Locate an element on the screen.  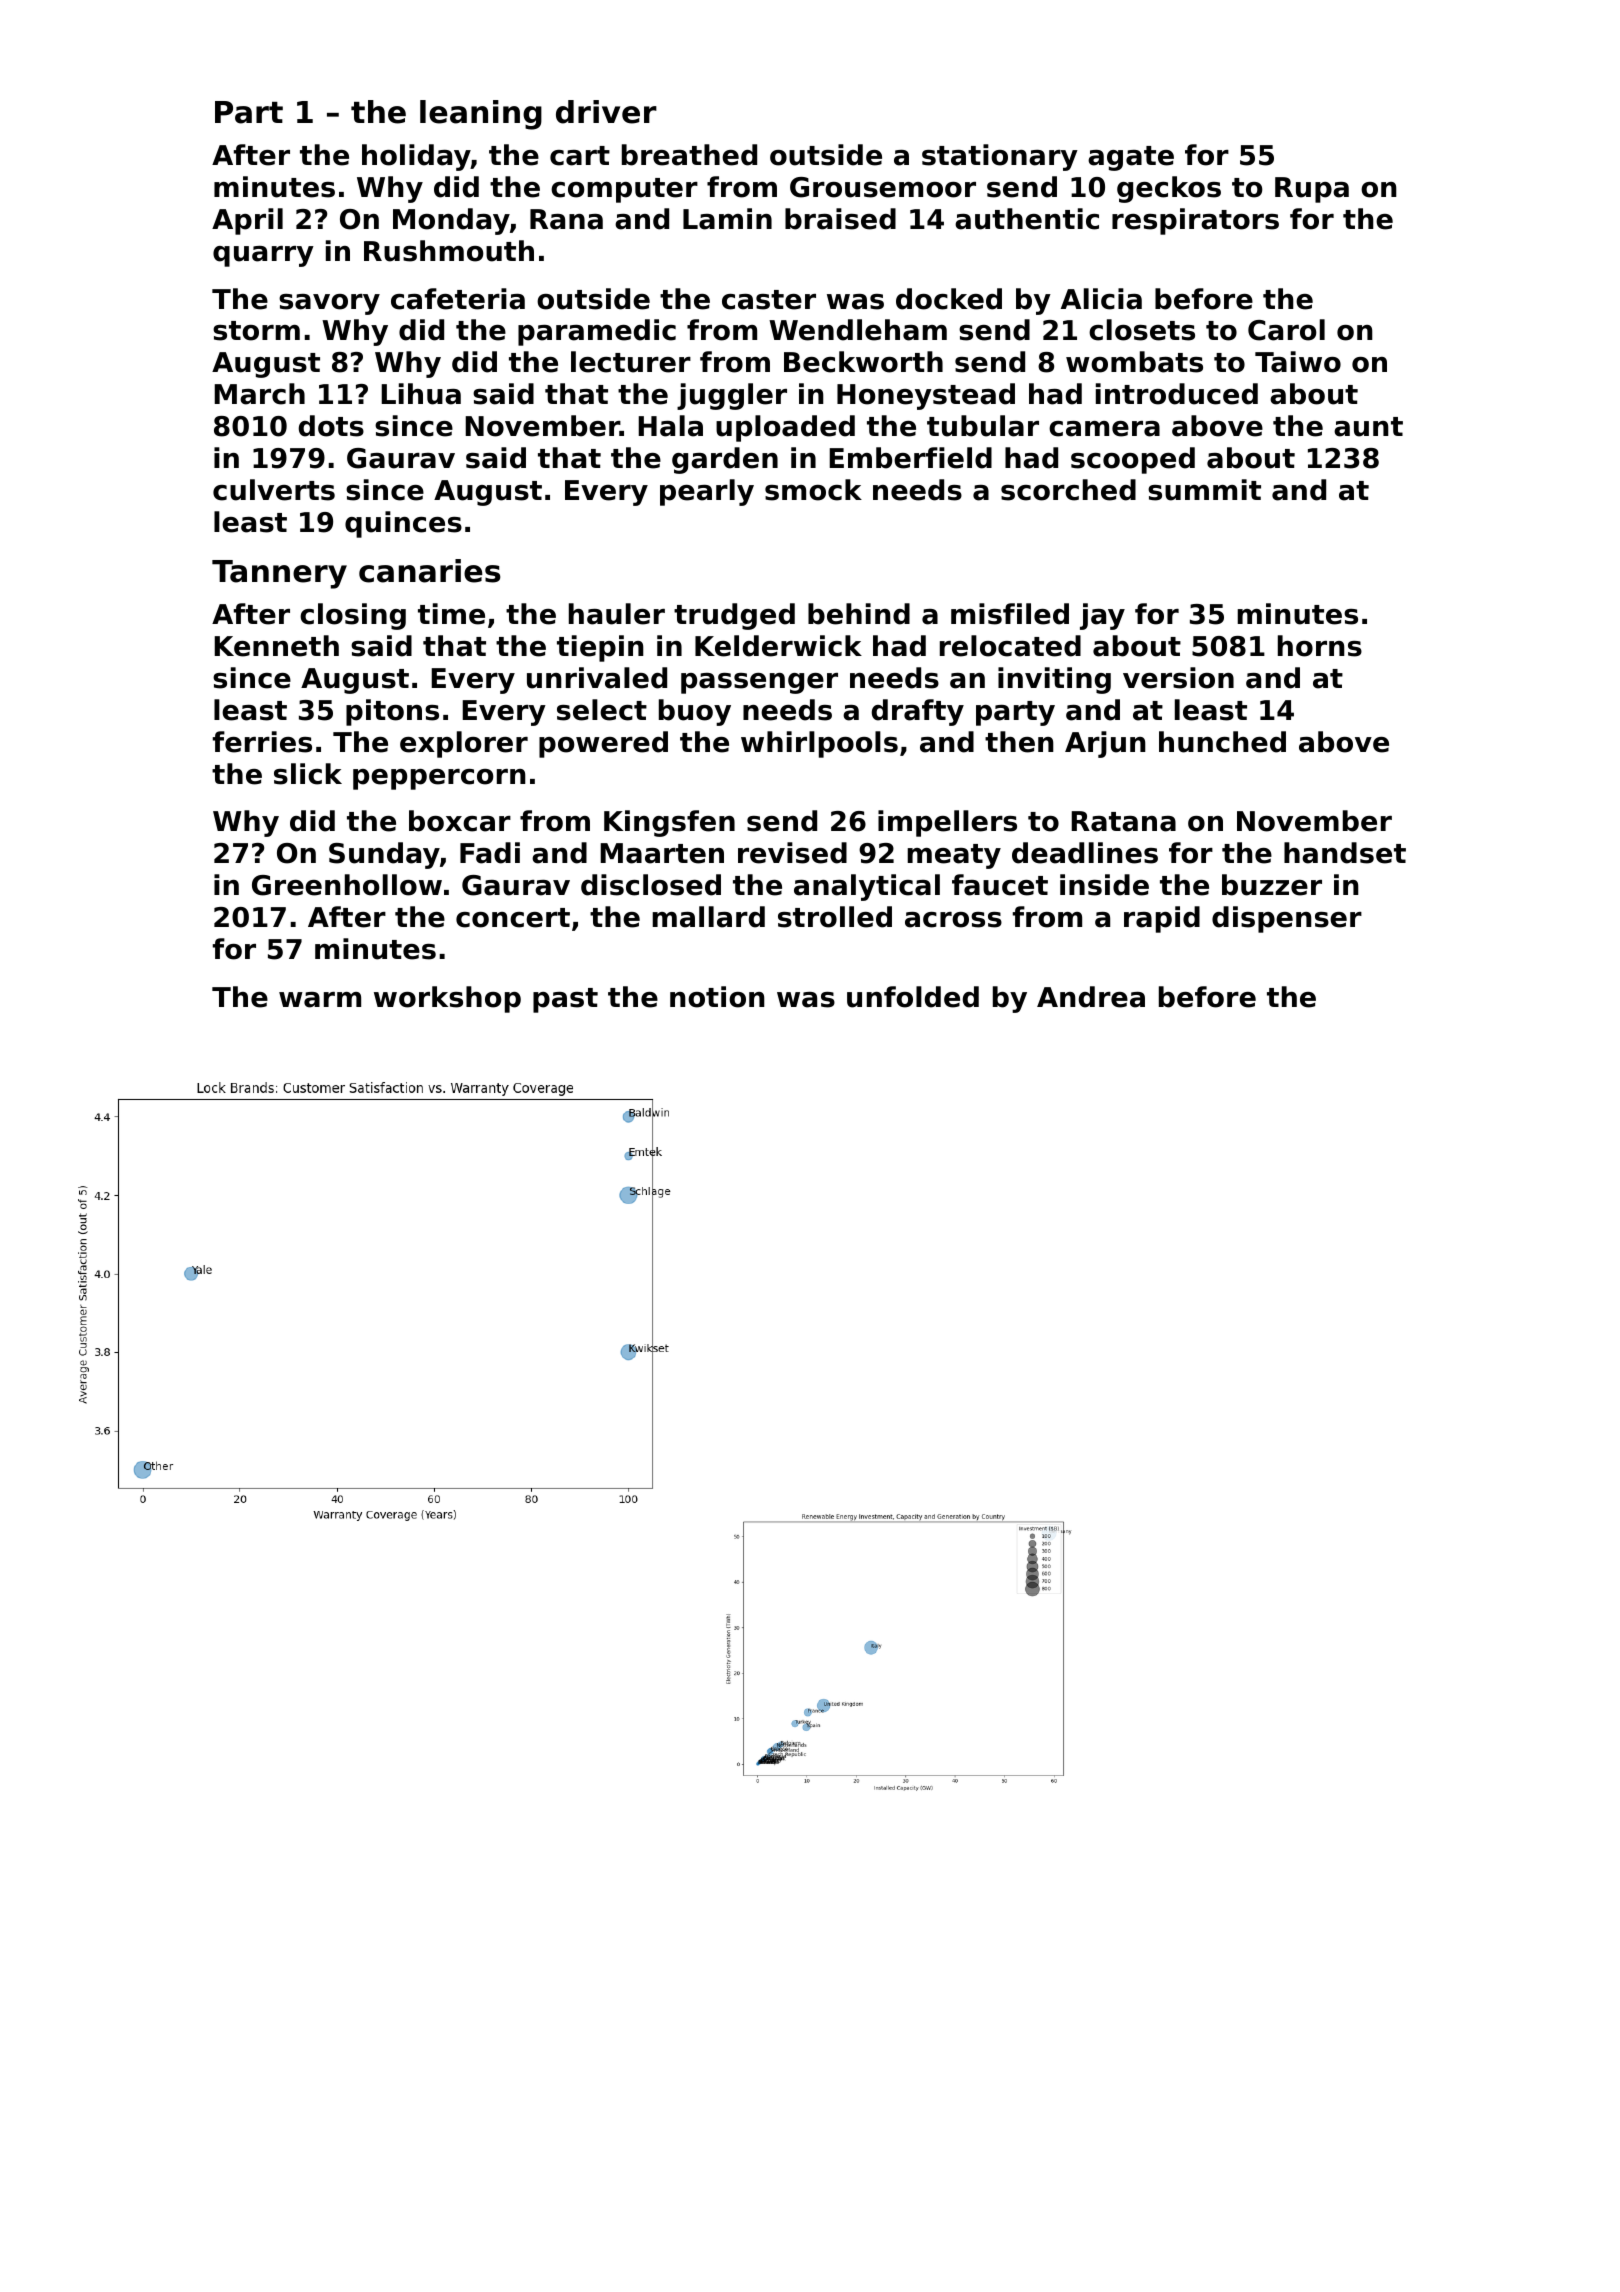
Rupa is located at coordinates (1312, 190).
